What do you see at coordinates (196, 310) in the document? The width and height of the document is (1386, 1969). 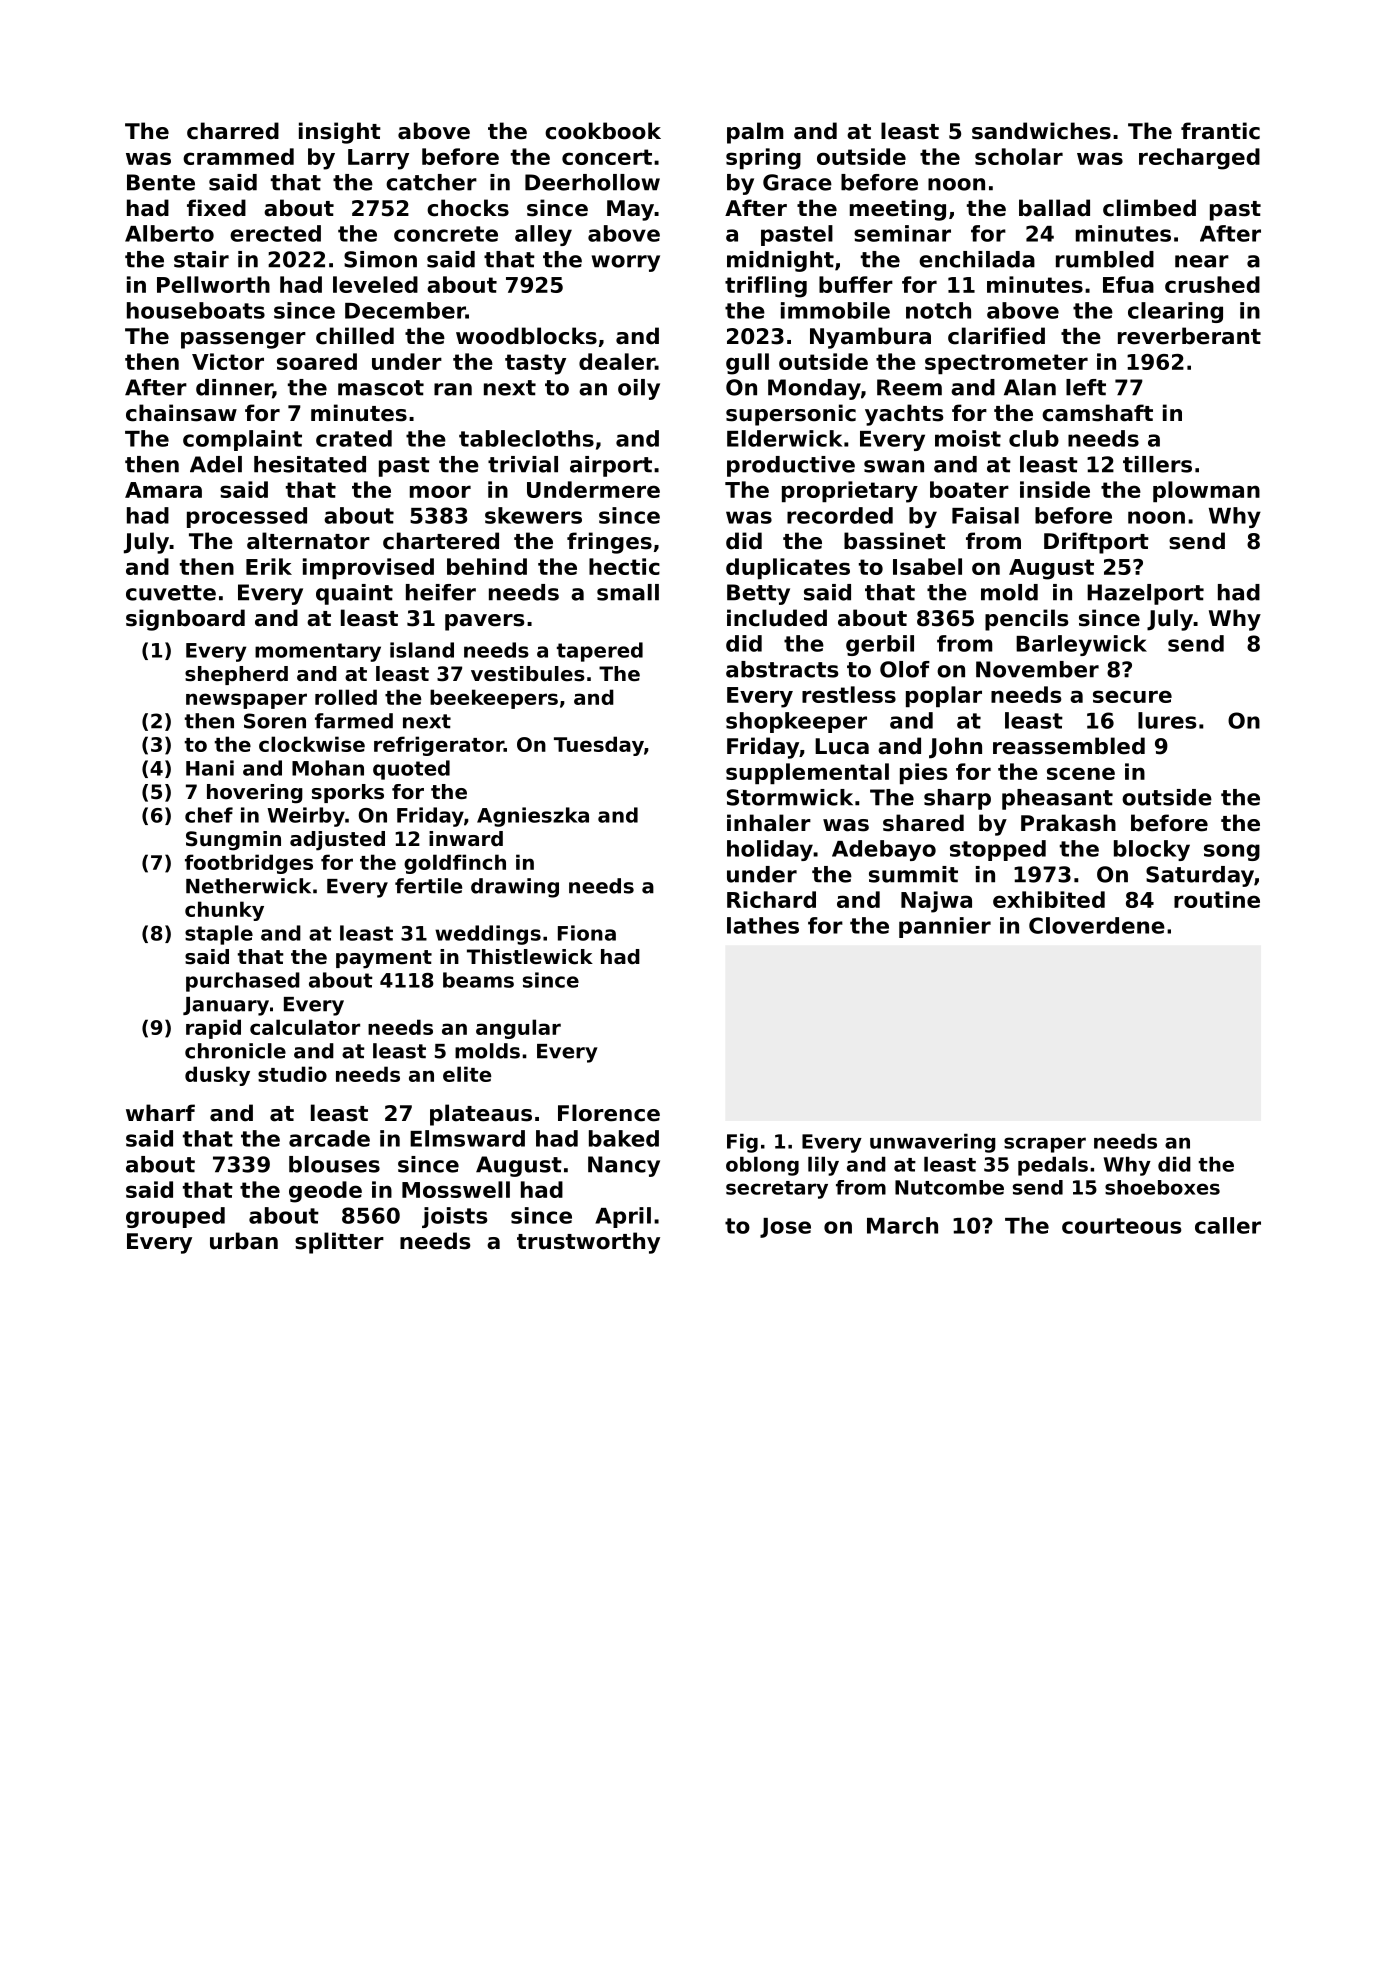 I see `houseboats` at bounding box center [196, 310].
